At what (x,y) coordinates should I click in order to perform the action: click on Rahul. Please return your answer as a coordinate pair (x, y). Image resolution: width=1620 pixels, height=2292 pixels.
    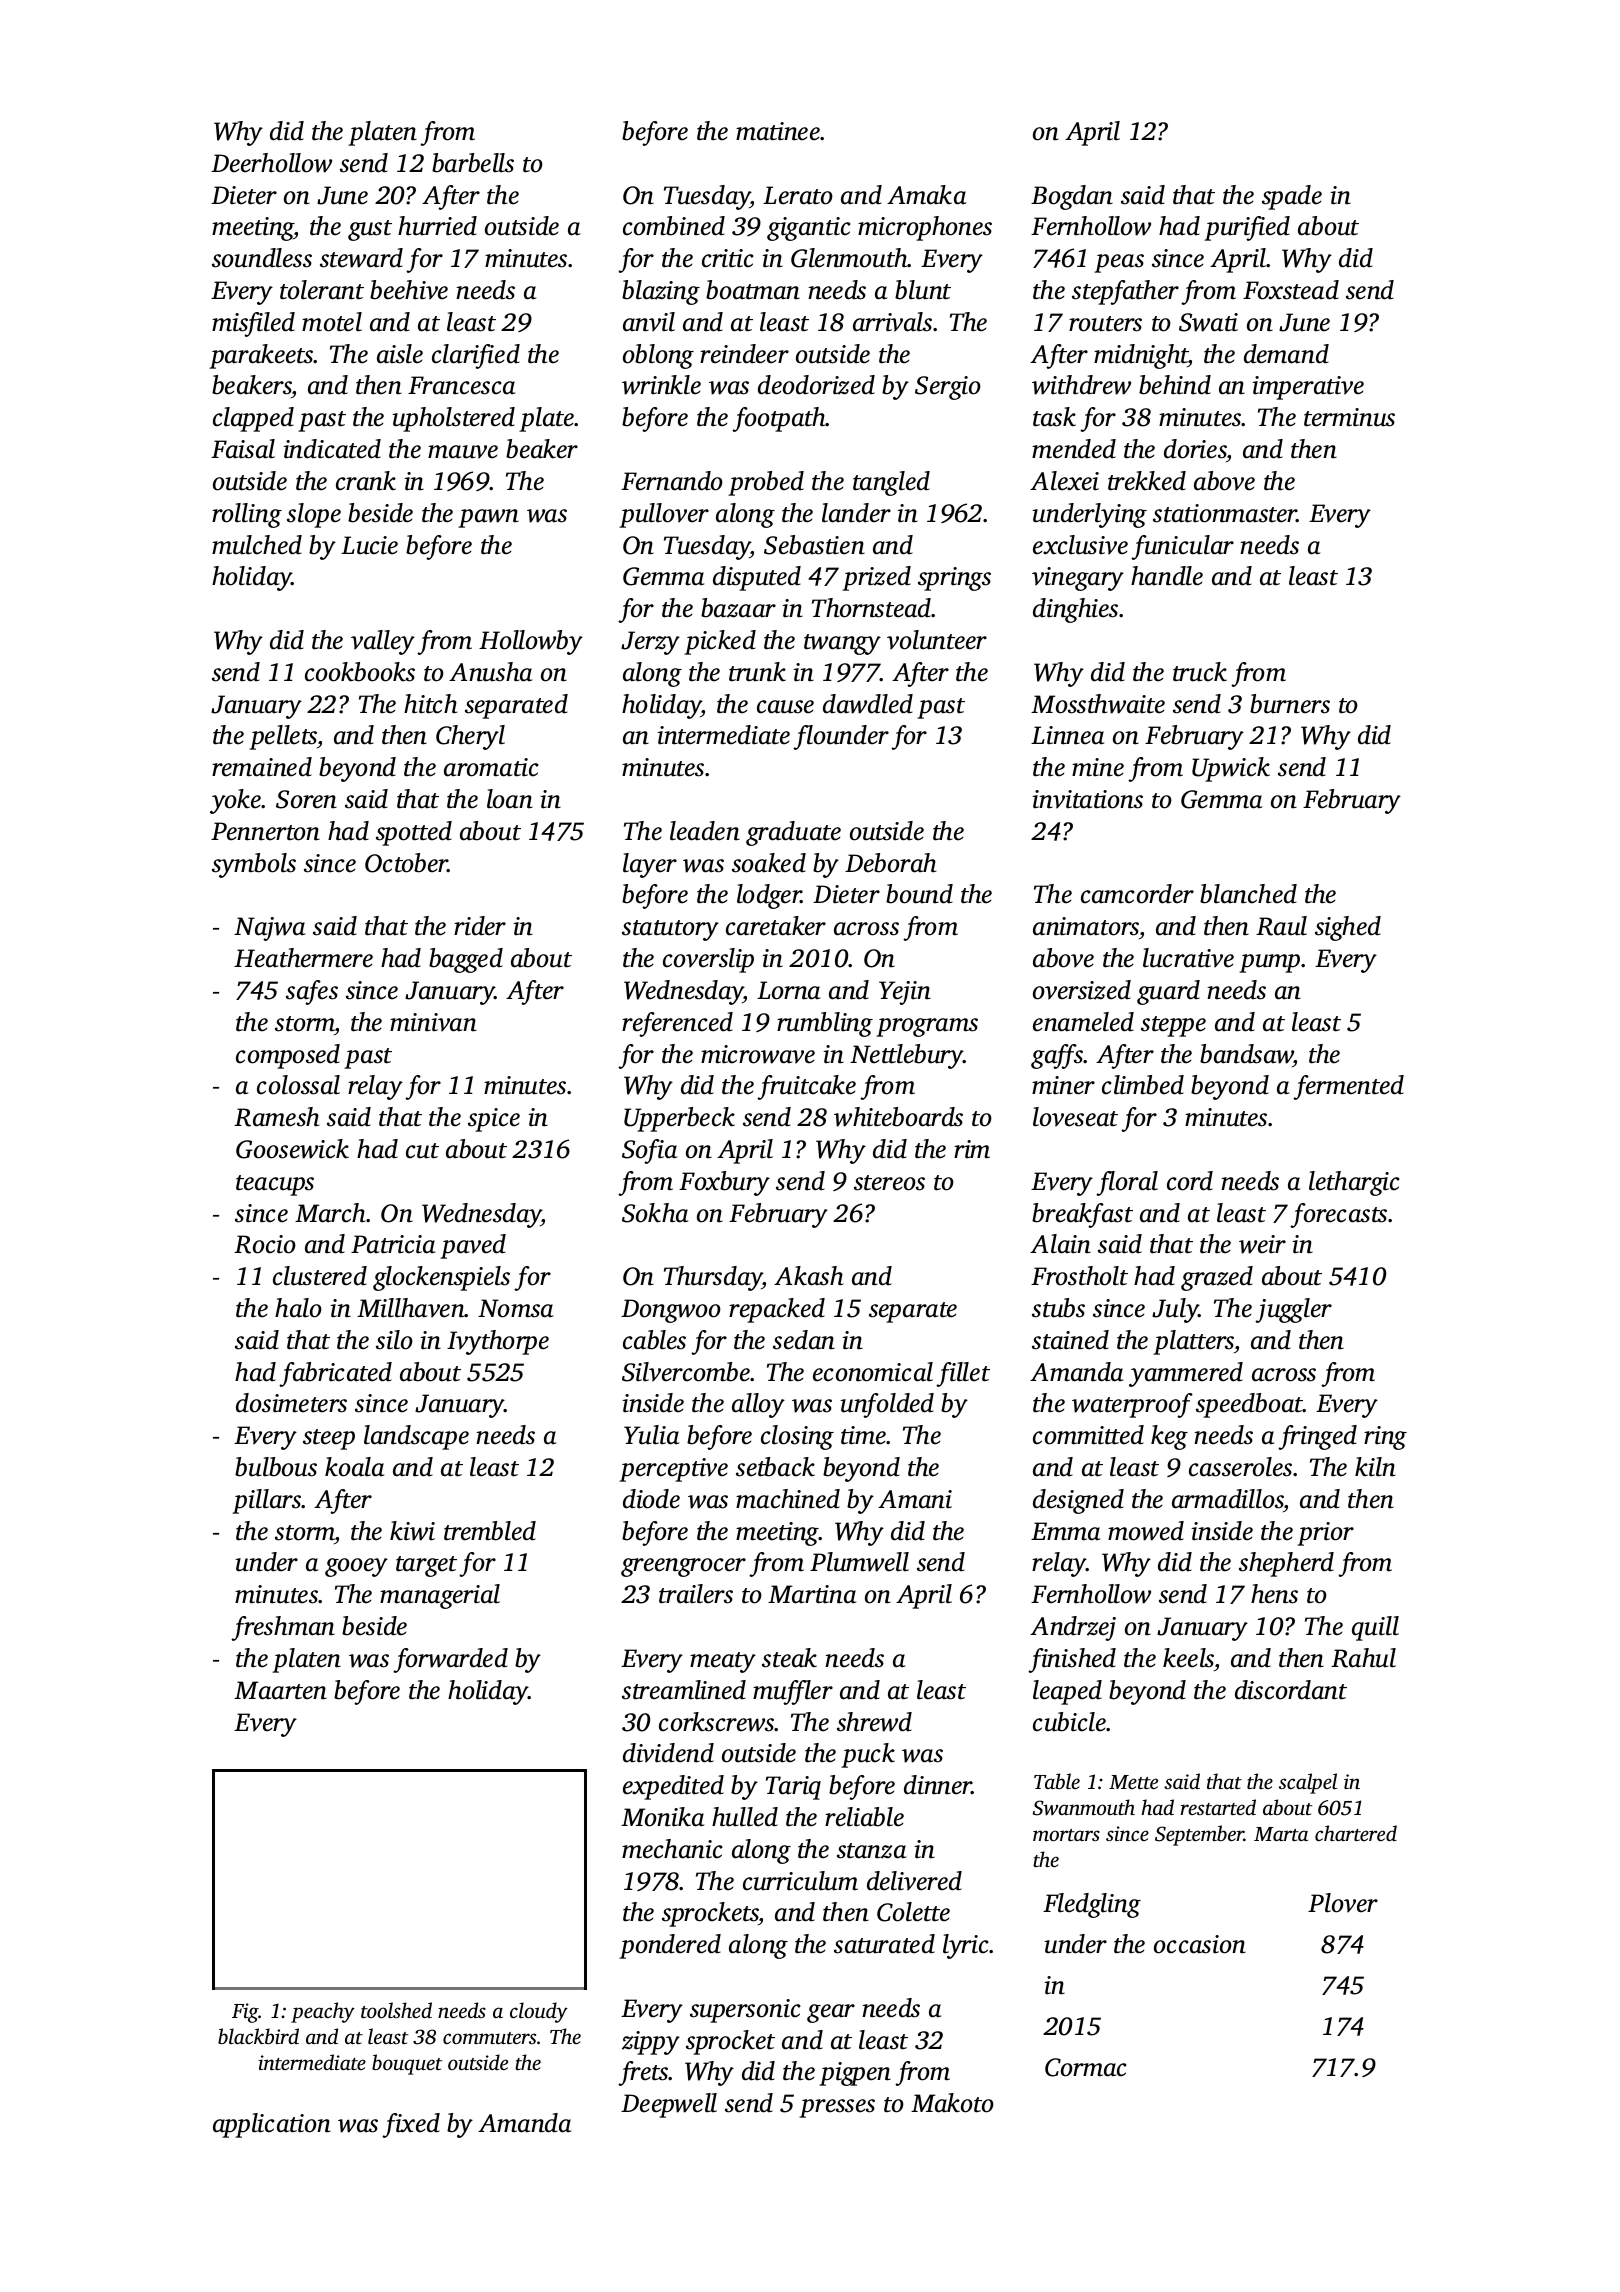
    Looking at the image, I should click on (1363, 1658).
